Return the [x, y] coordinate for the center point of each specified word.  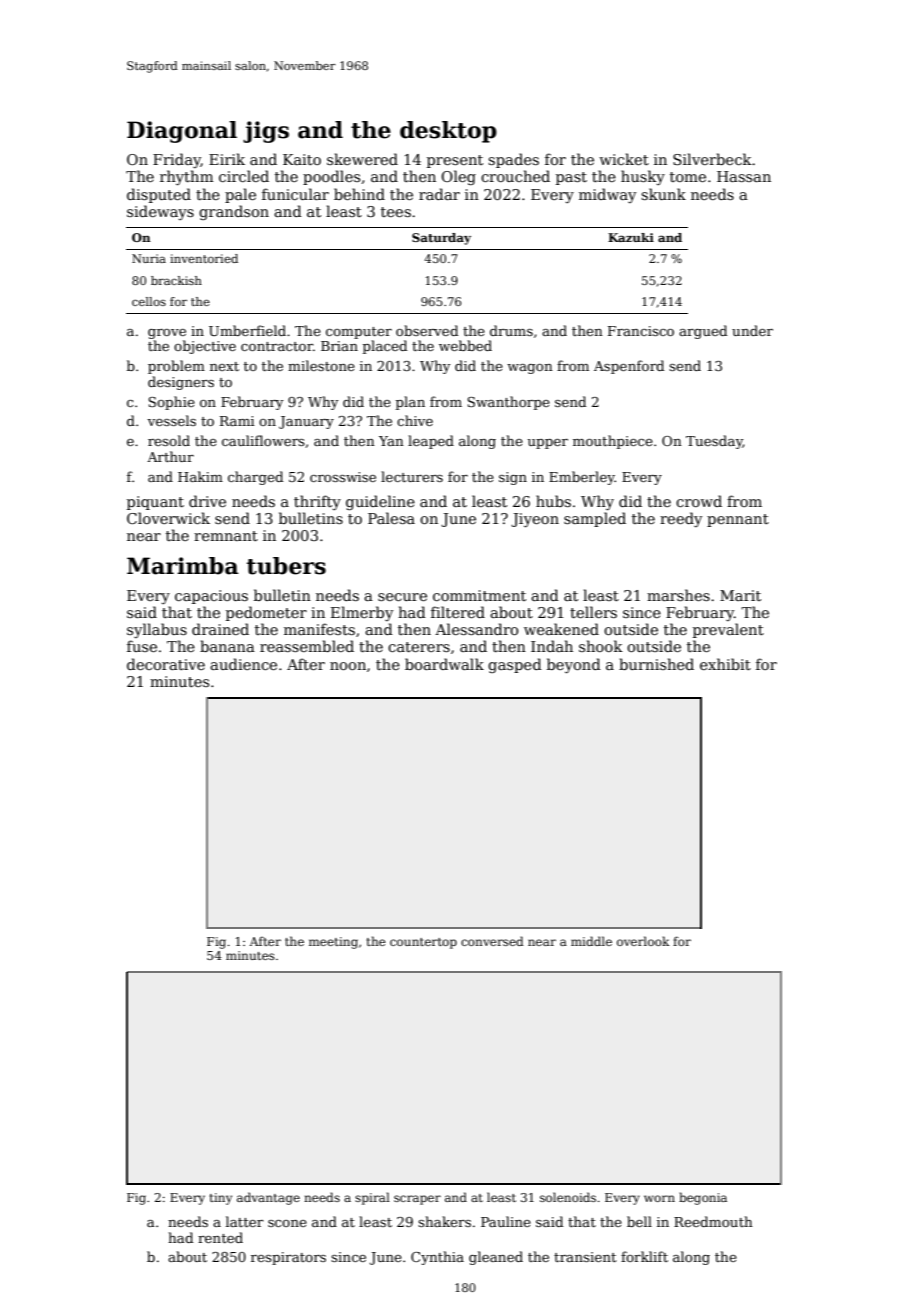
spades [513, 160]
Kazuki [631, 237]
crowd [699, 501]
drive [207, 501]
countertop [423, 943]
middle [591, 941]
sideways [160, 212]
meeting [333, 943]
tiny [221, 1199]
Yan [391, 441]
